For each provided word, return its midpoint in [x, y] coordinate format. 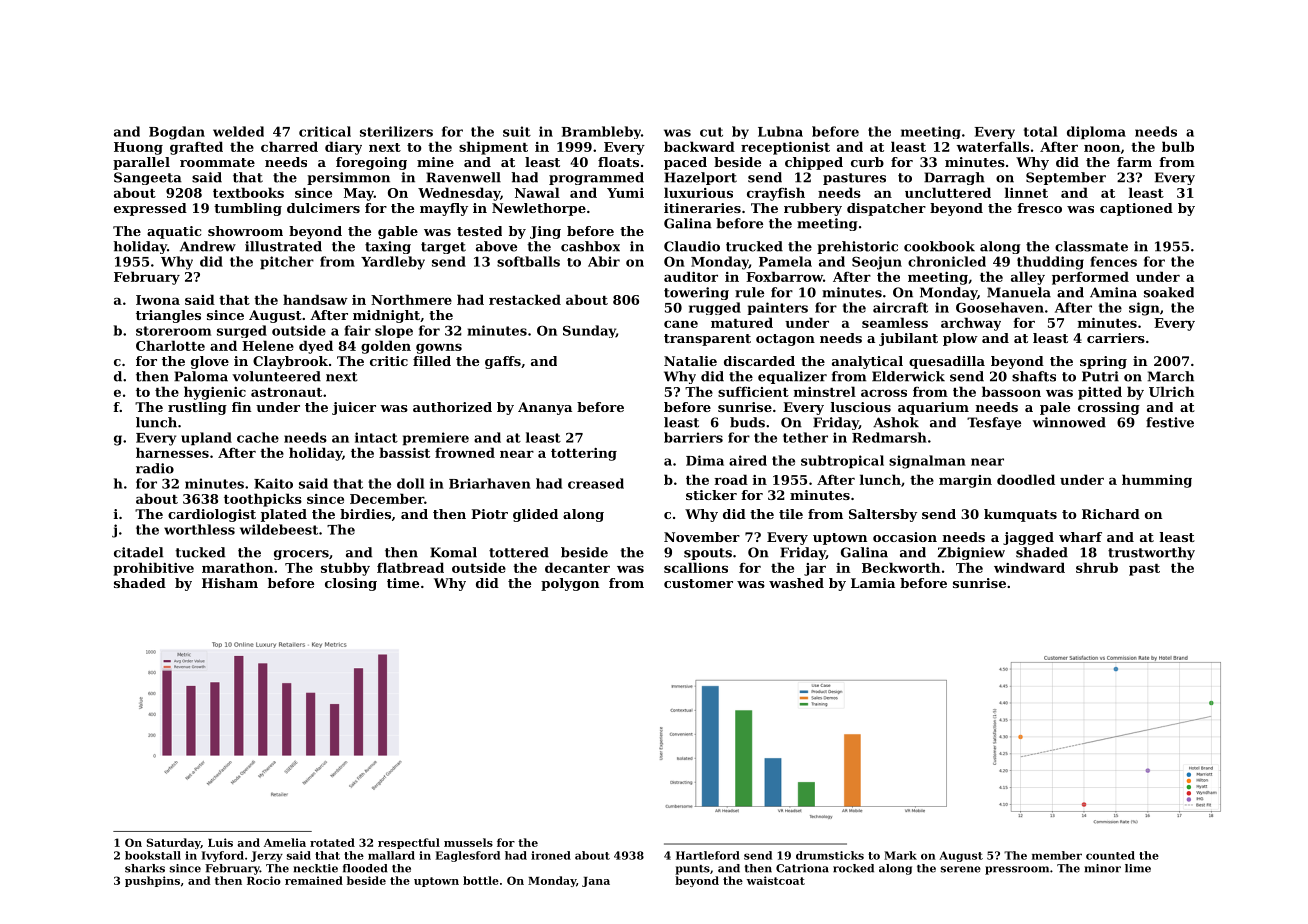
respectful [409, 843]
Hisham [230, 583]
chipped [814, 163]
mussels [468, 842]
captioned [1136, 209]
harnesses [172, 452]
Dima [705, 460]
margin [965, 481]
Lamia [873, 583]
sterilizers [396, 131]
